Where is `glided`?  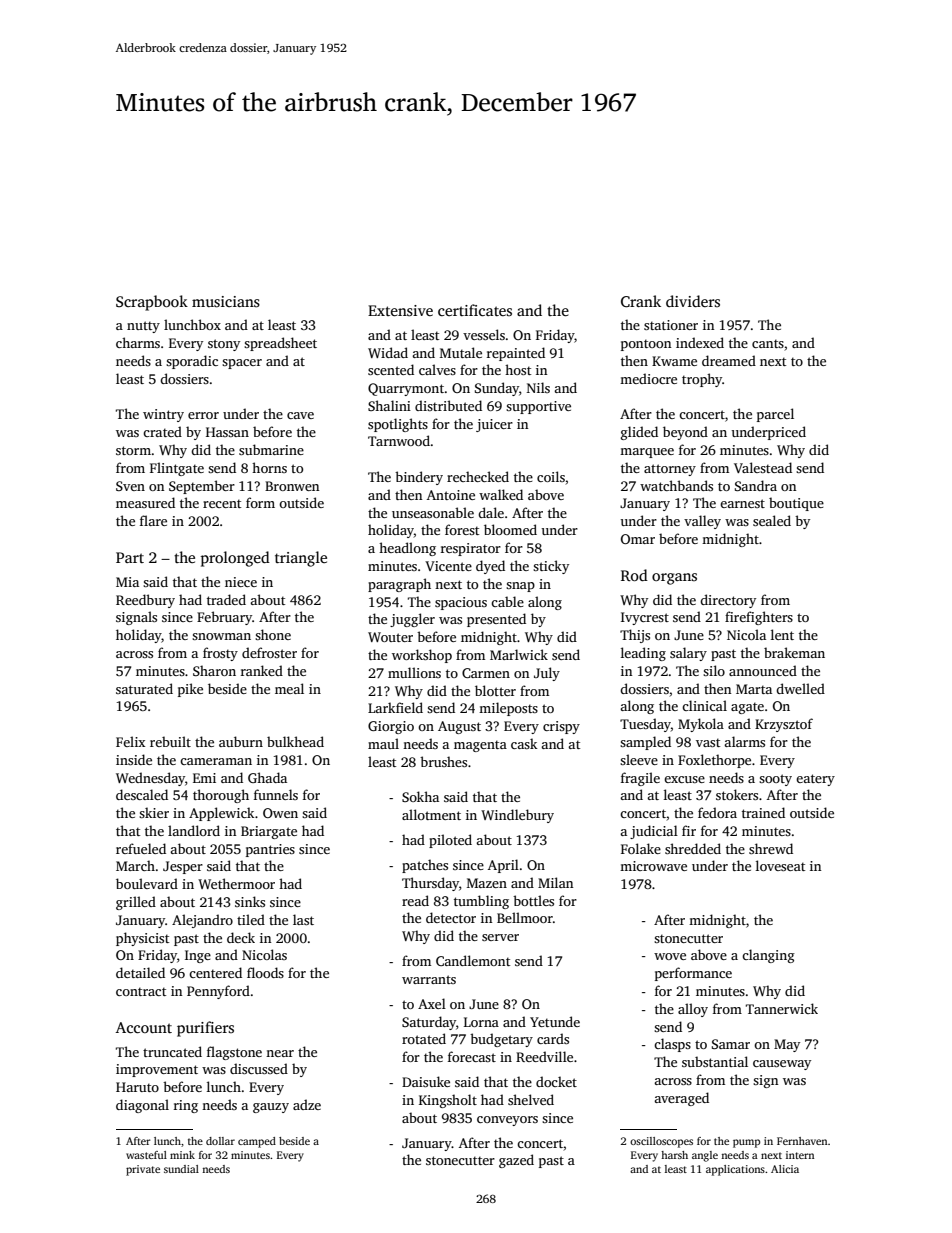
glided is located at coordinates (639, 433).
